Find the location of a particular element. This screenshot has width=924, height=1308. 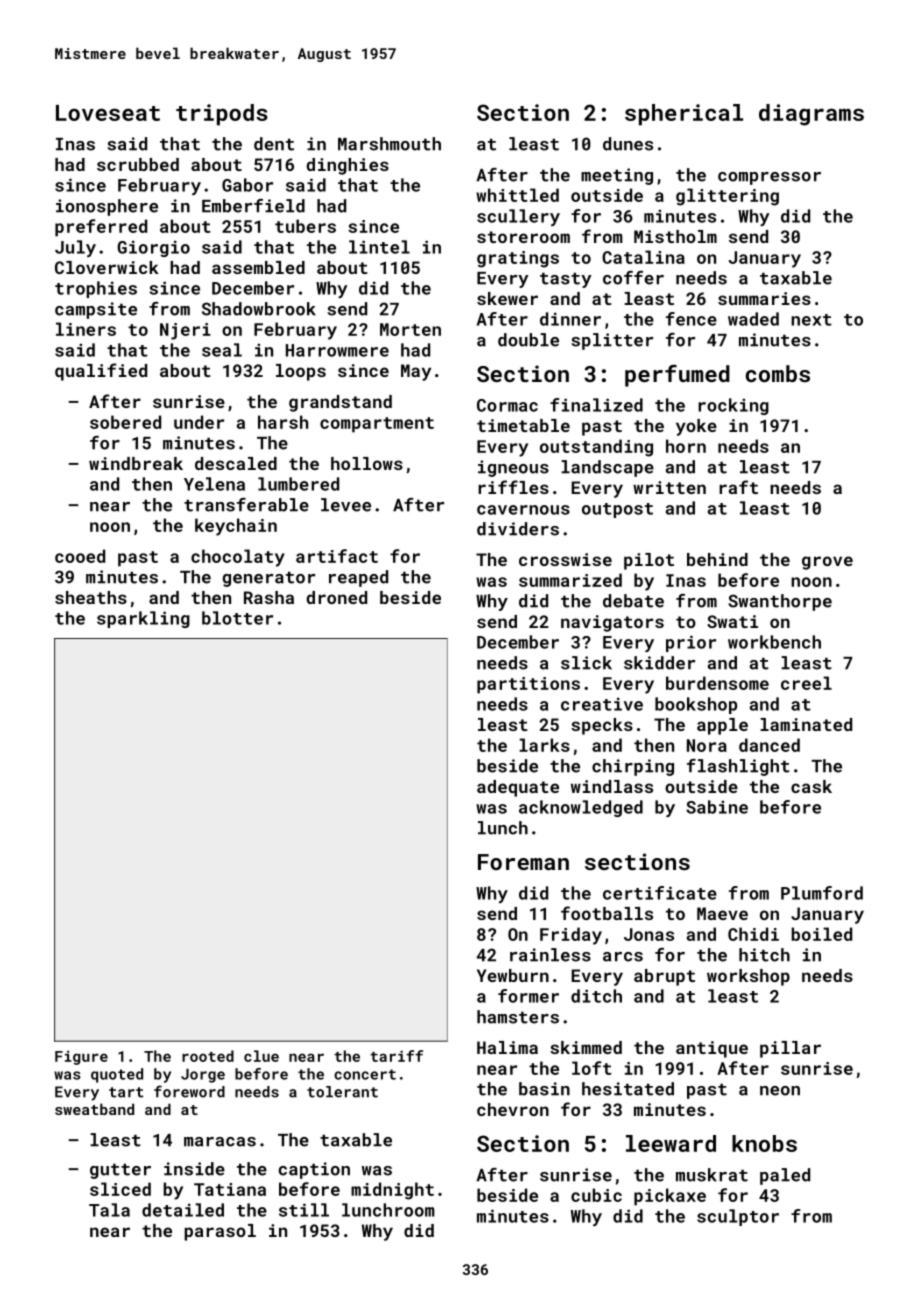

Figure is located at coordinates (81, 1058).
